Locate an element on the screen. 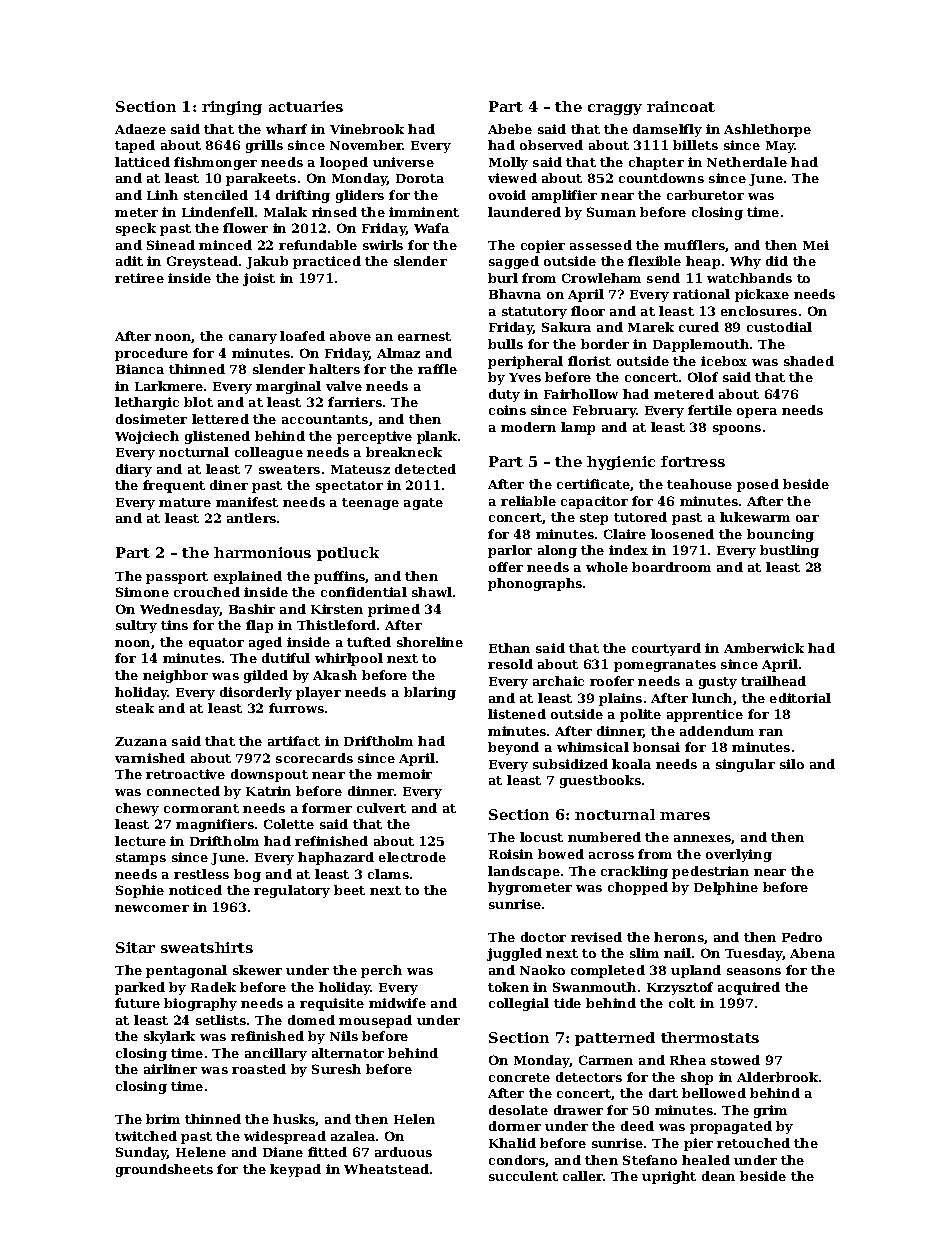  twitched is located at coordinates (146, 1136).
